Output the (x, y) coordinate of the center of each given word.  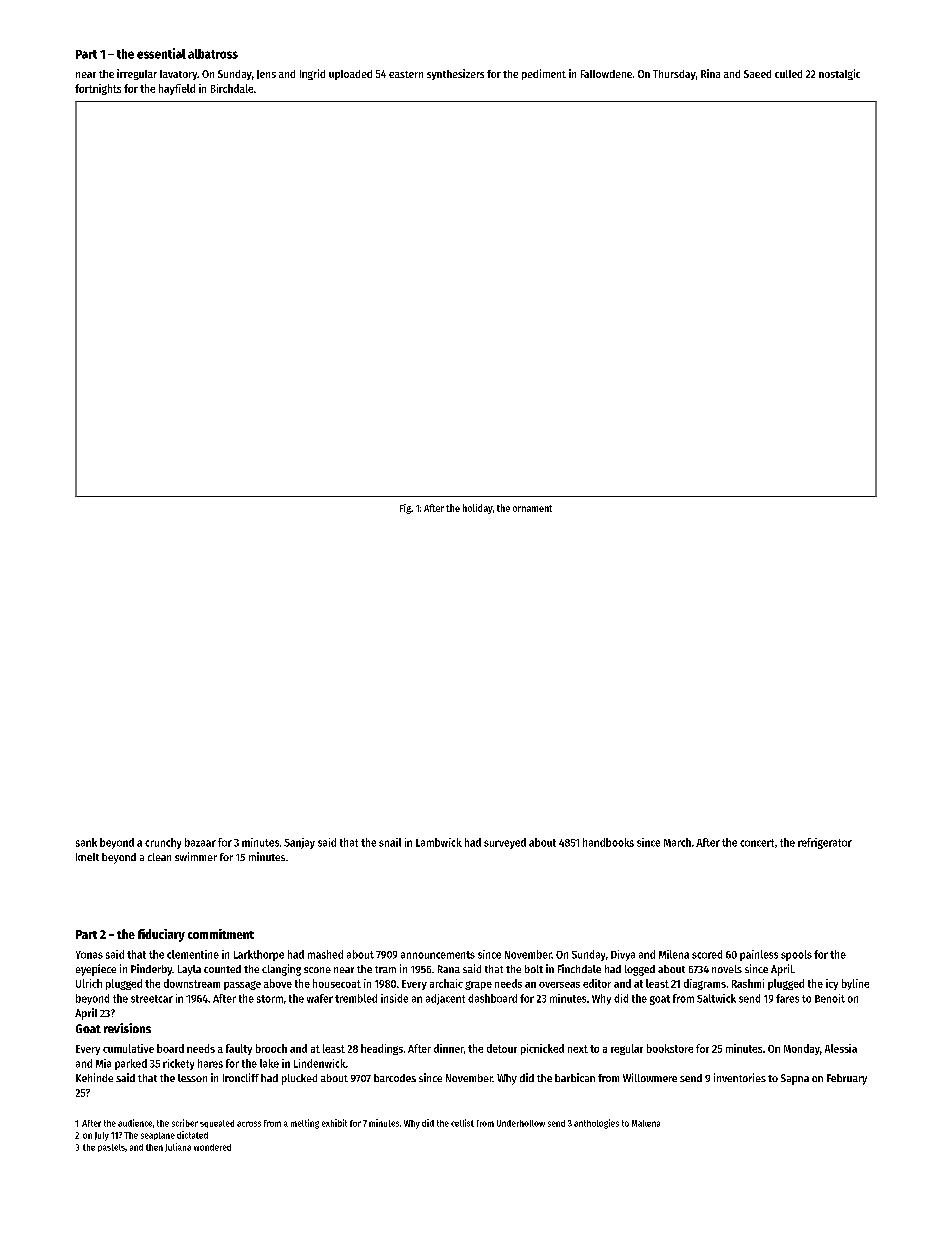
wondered (212, 1147)
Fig (405, 509)
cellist (462, 1123)
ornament (532, 508)
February (847, 1079)
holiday (478, 509)
